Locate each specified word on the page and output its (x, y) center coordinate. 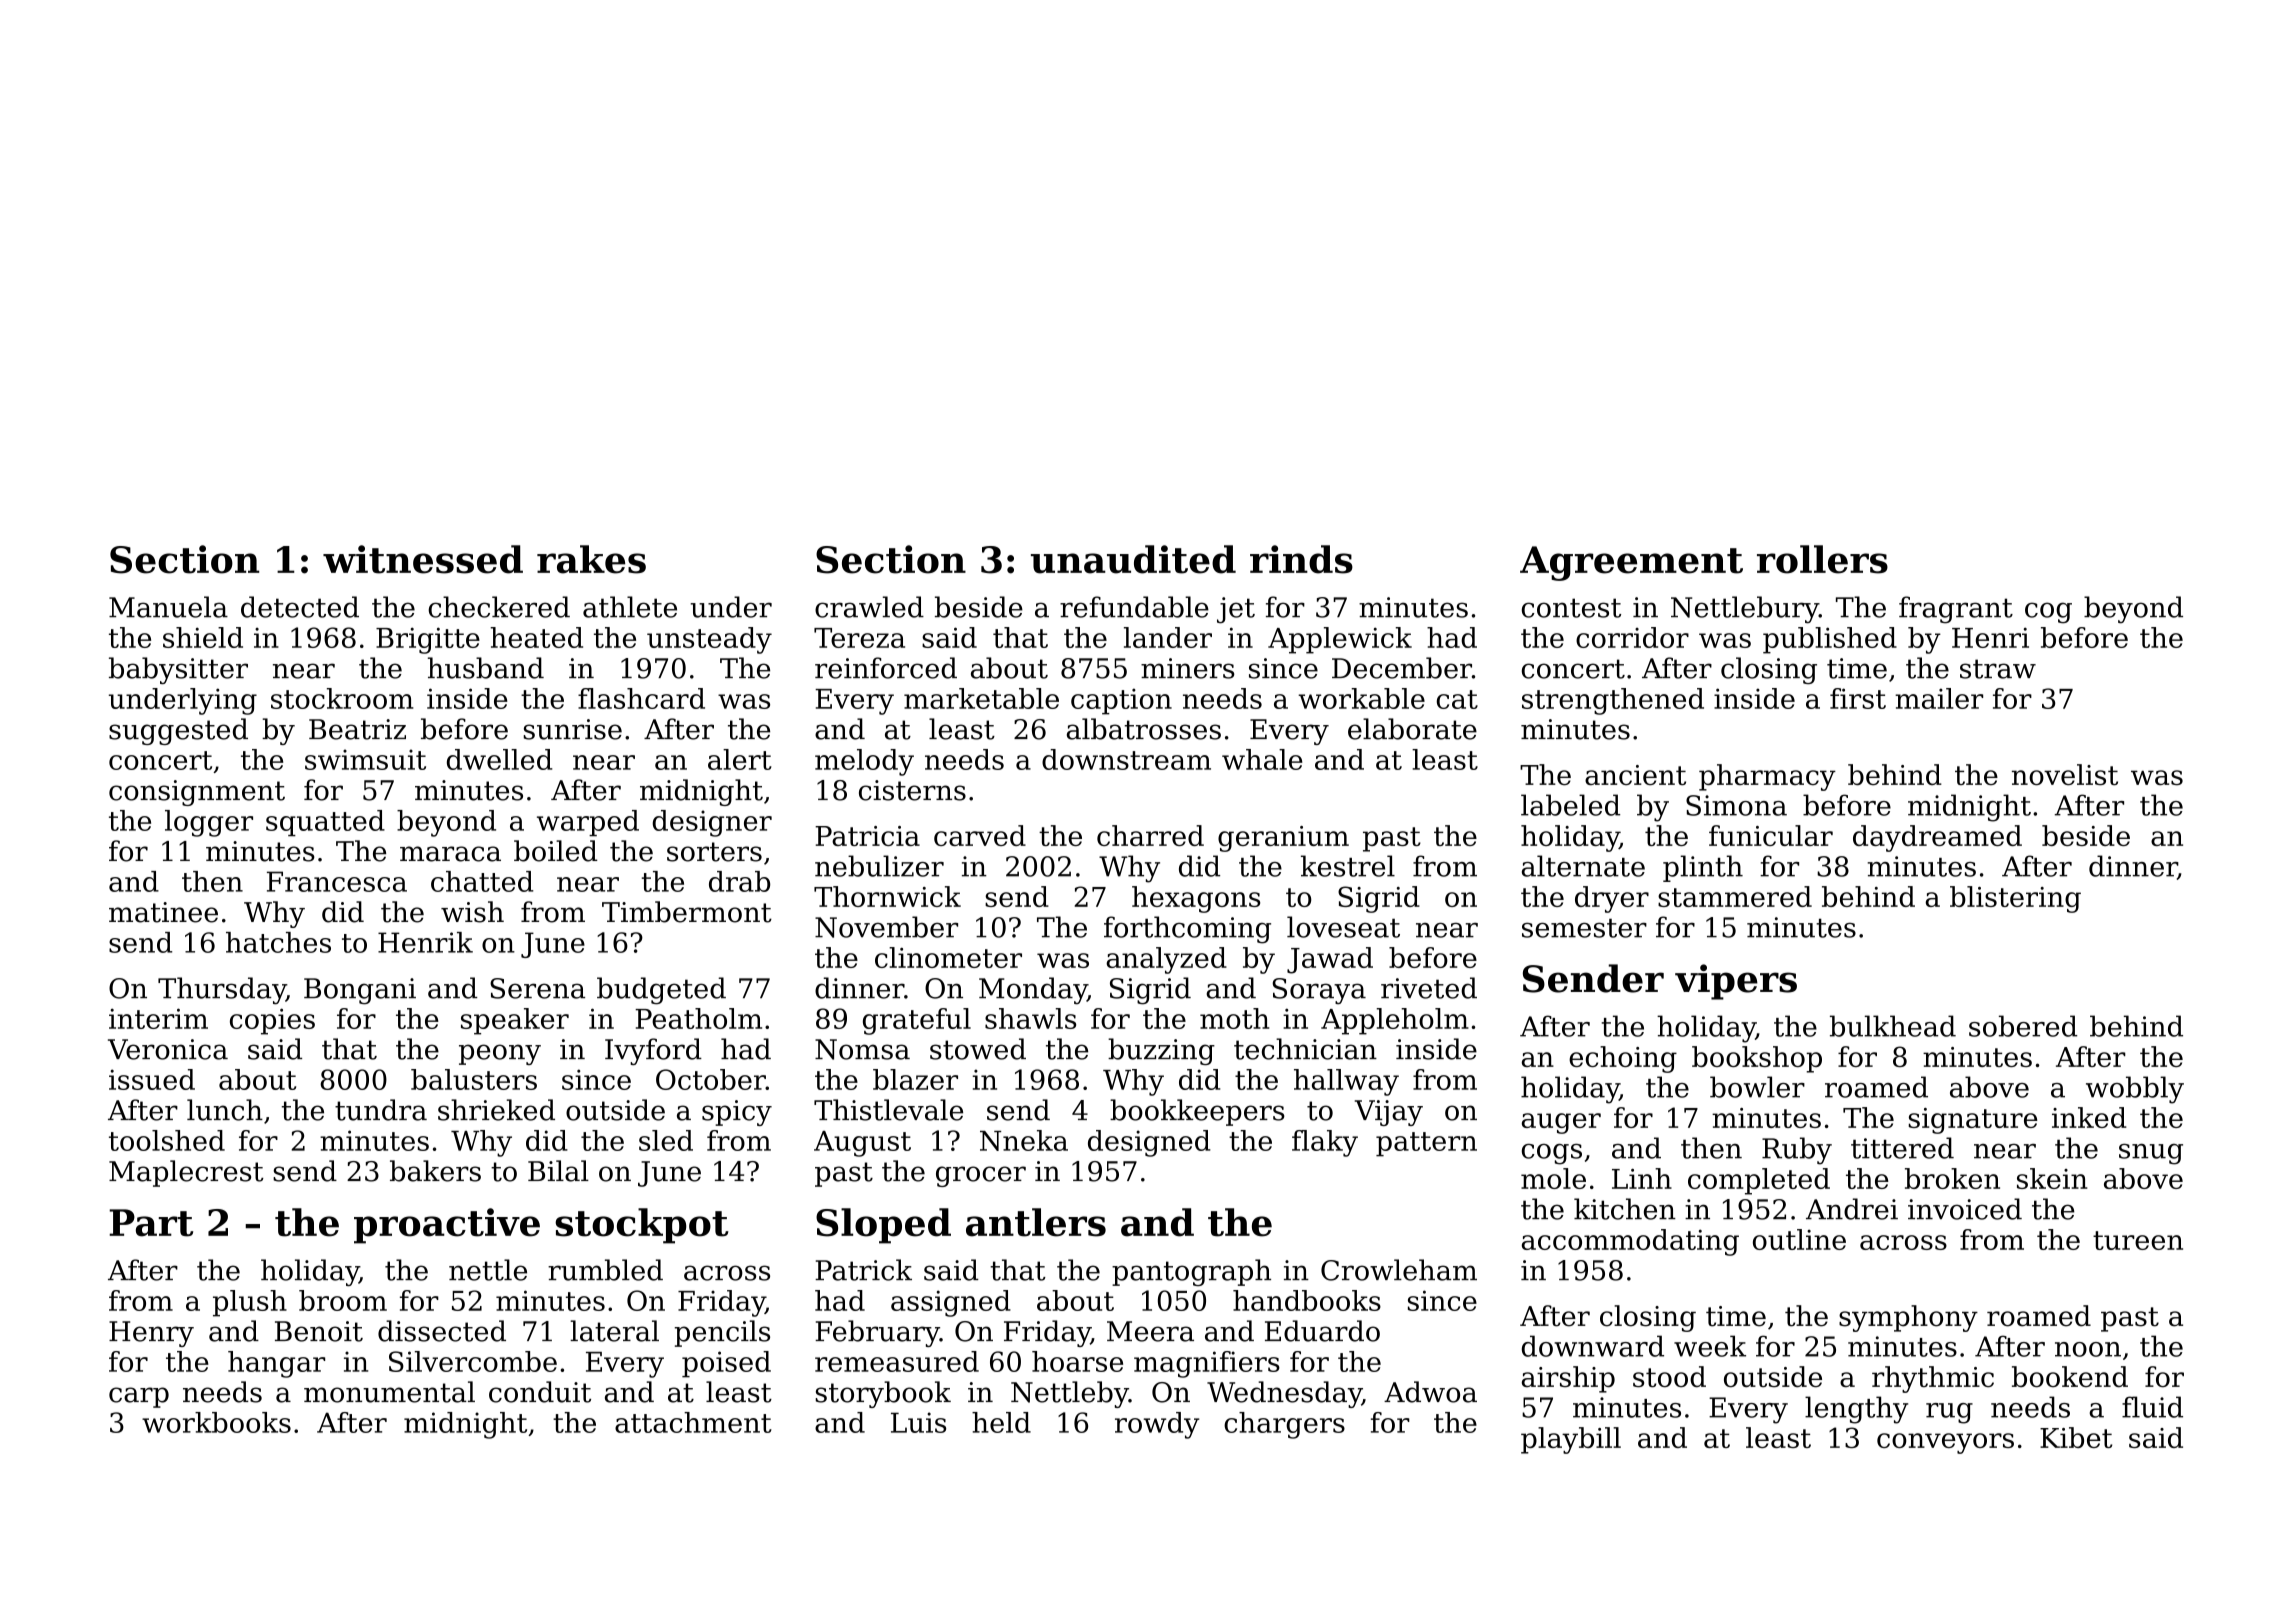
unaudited (1133, 559)
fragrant (1956, 610)
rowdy (1157, 1425)
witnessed (423, 559)
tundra (381, 1110)
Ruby (1797, 1151)
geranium (1283, 839)
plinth (1703, 868)
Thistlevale (888, 1110)
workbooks (216, 1422)
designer (712, 823)
